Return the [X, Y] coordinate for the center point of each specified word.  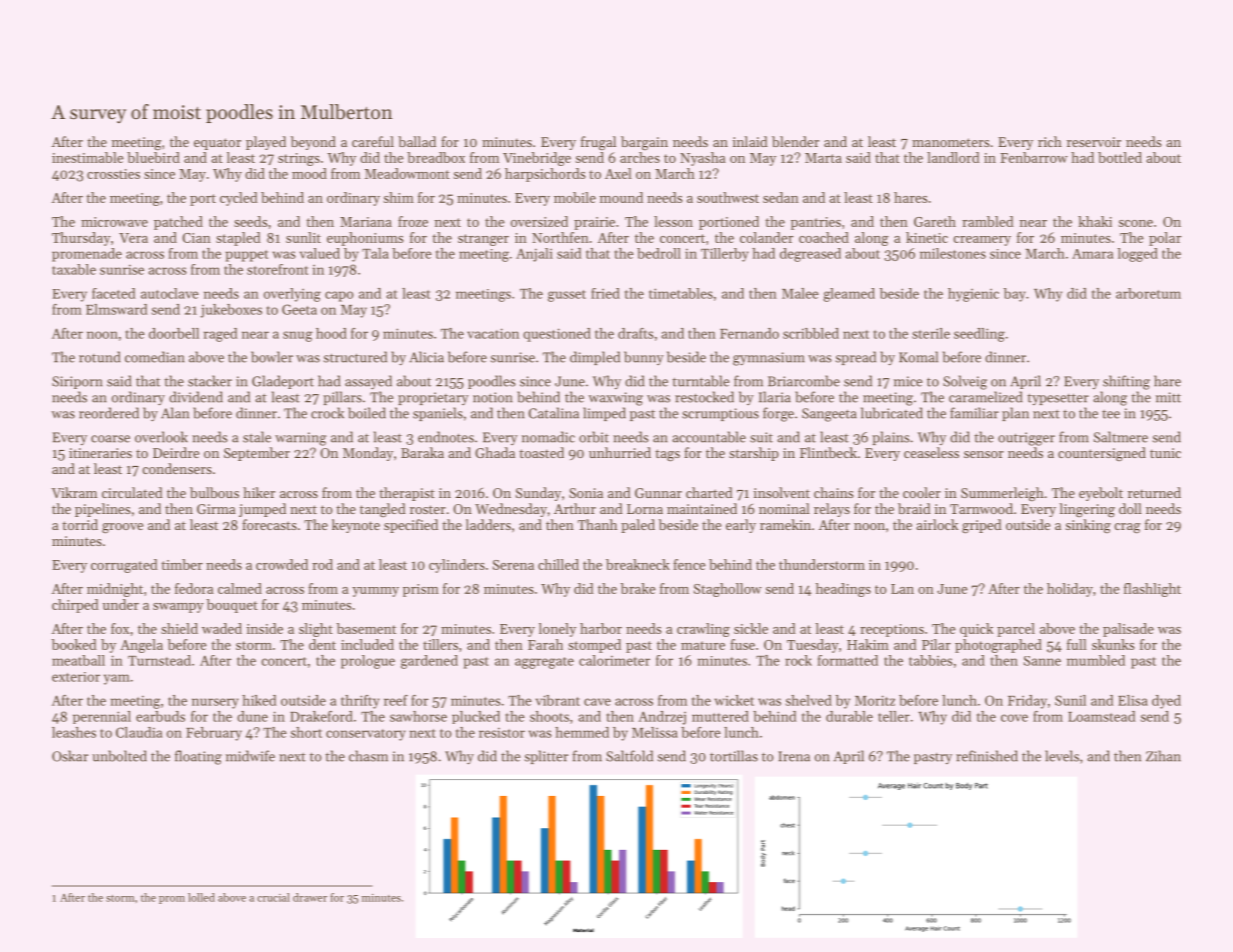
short [306, 732]
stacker [210, 381]
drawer [310, 897]
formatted [847, 660]
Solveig [965, 382]
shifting [1126, 382]
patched [178, 223]
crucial [273, 897]
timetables [681, 293]
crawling [703, 630]
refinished [987, 756]
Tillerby [725, 255]
